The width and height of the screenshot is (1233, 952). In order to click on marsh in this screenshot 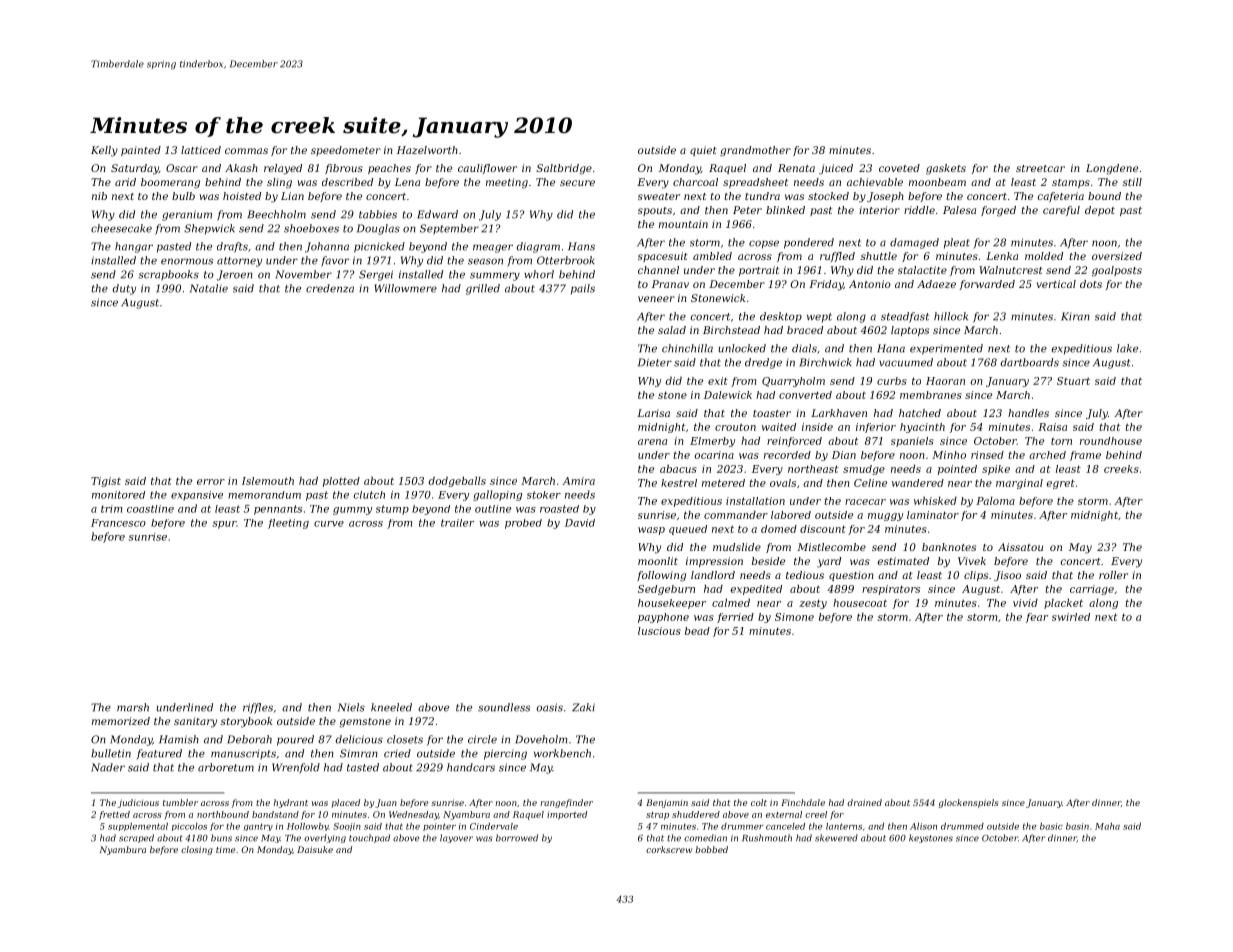, I will do `click(133, 707)`.
